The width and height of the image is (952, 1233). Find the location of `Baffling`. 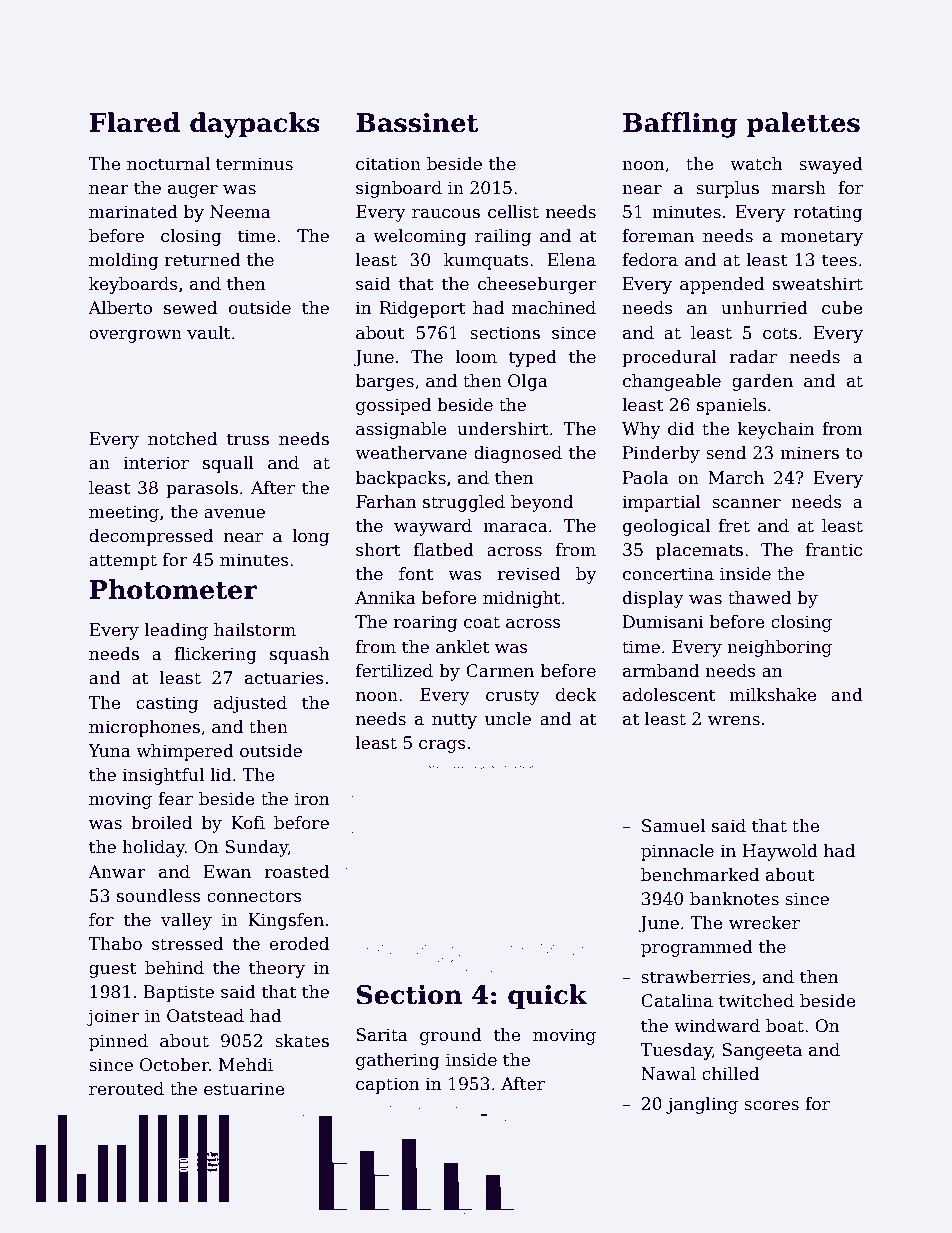

Baffling is located at coordinates (680, 125).
